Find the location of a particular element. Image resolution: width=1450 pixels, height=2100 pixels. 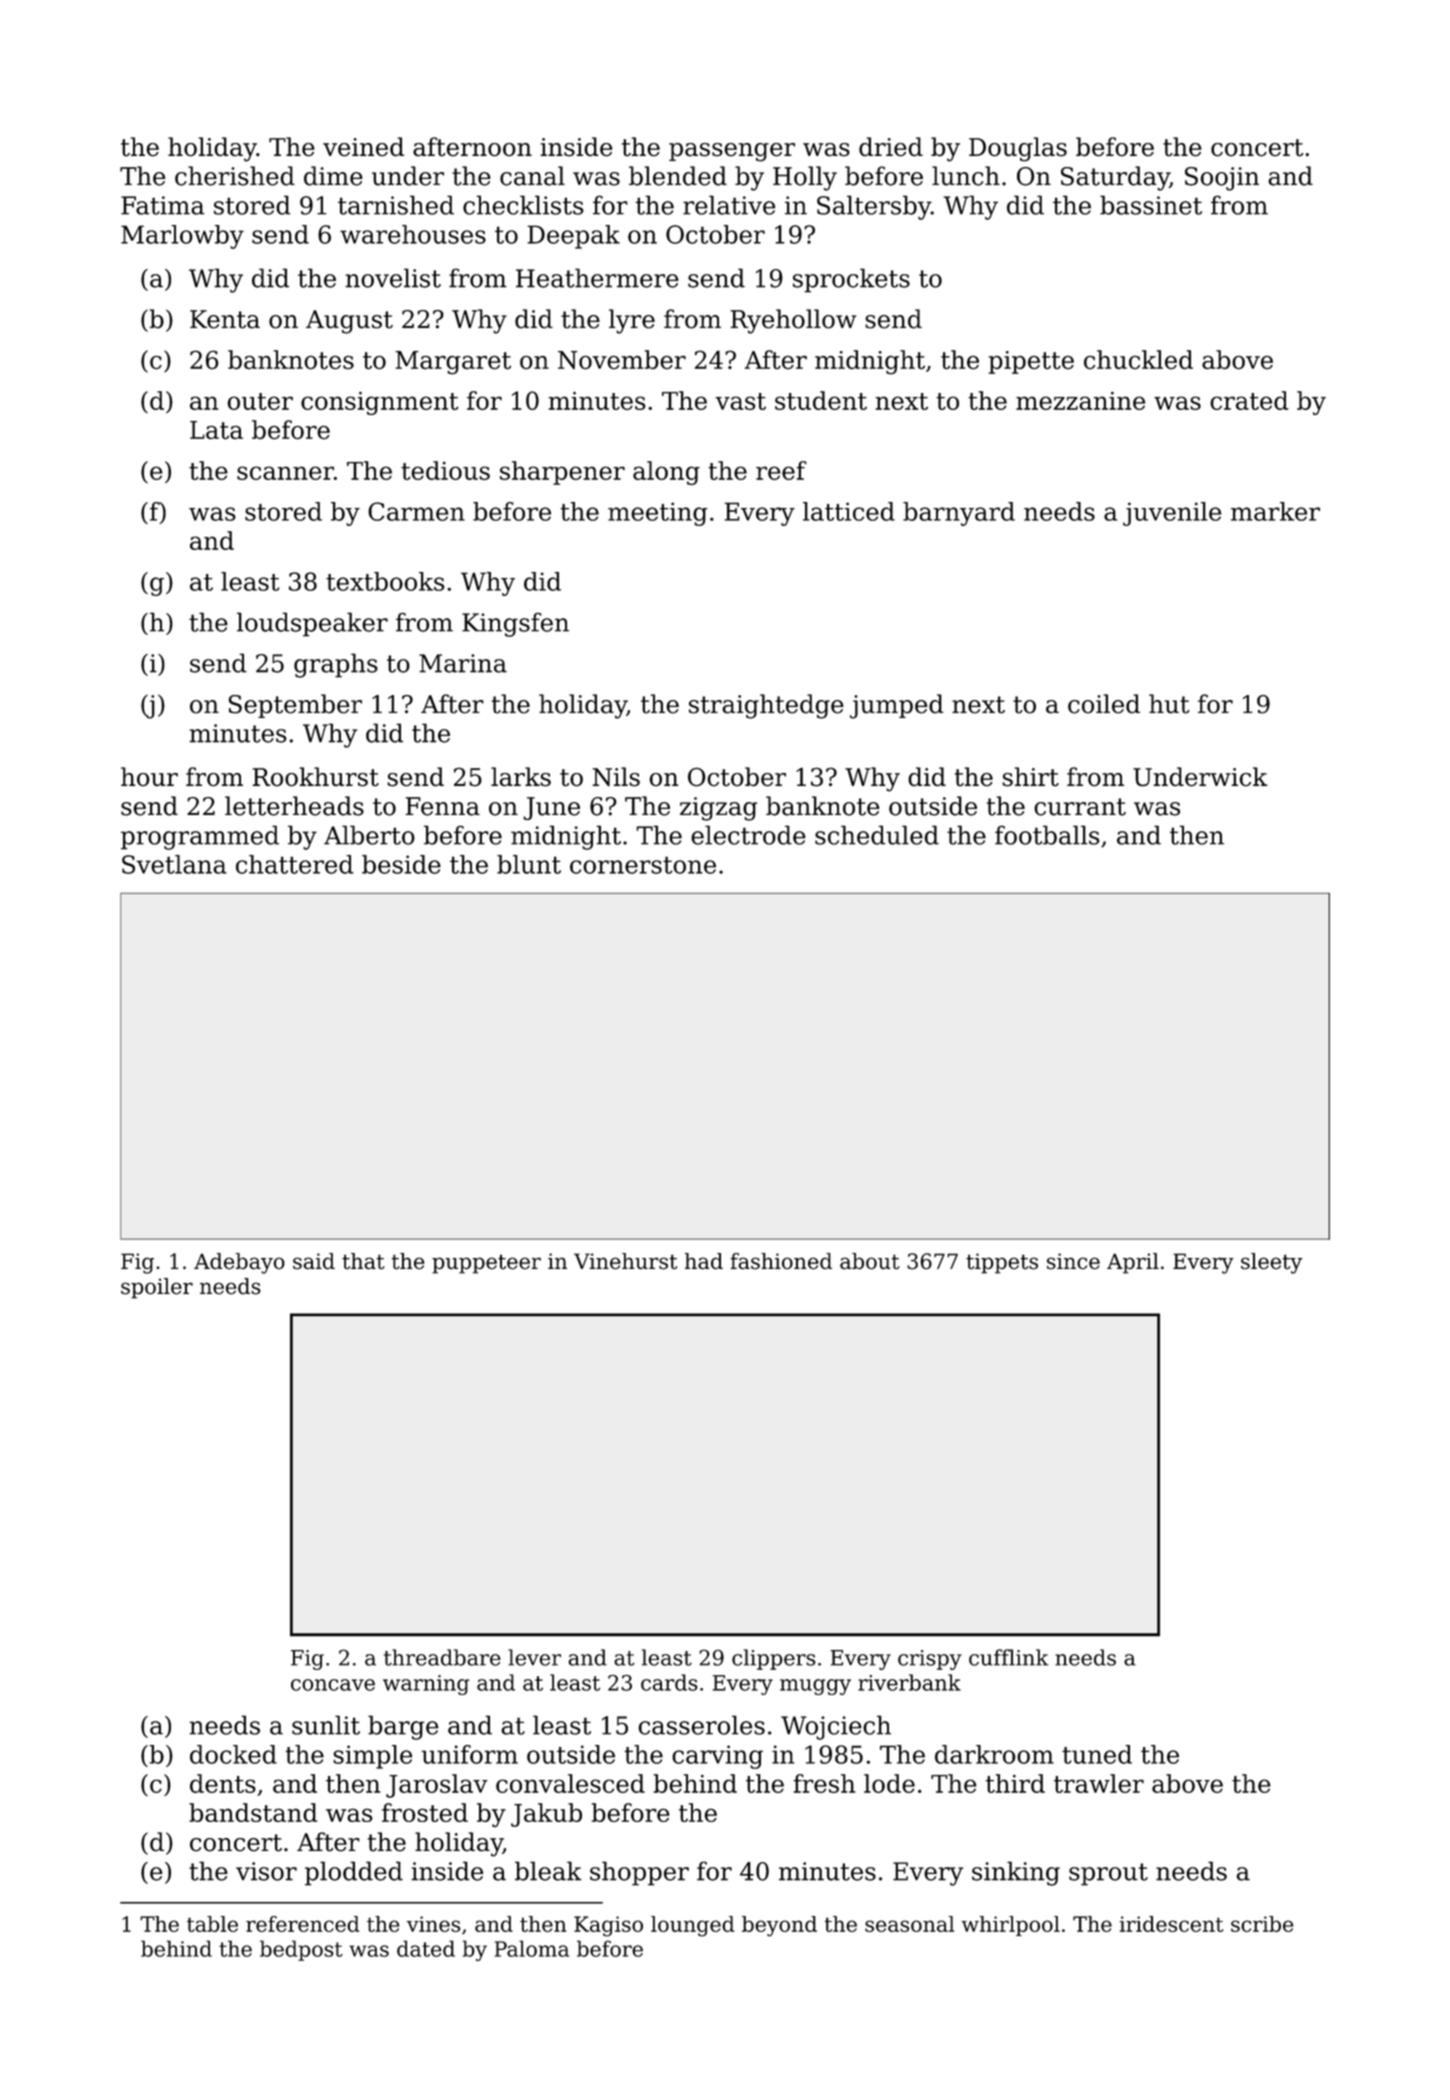

since is located at coordinates (1073, 1261).
